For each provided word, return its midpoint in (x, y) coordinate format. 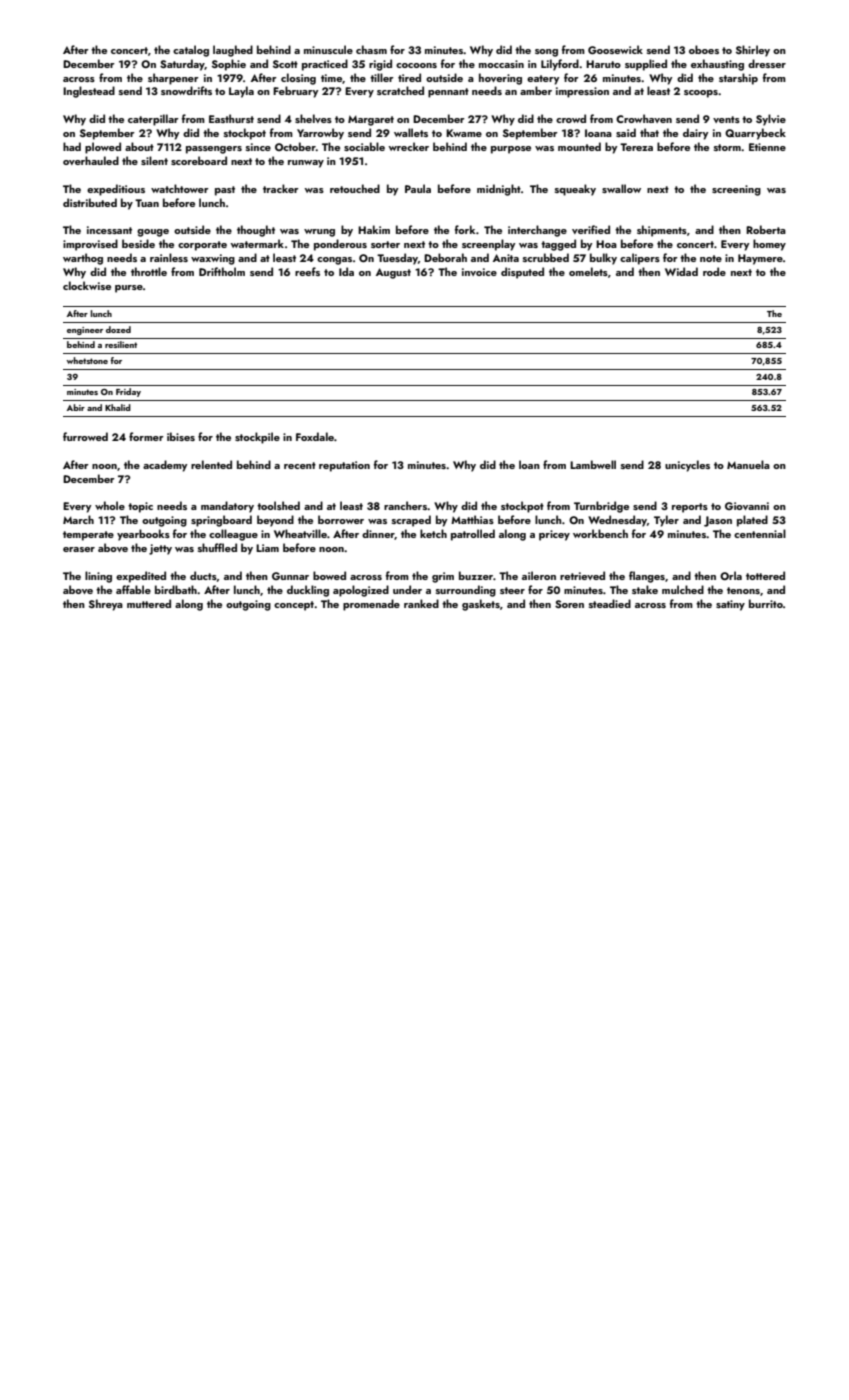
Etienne (767, 147)
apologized (361, 591)
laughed (233, 51)
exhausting (717, 65)
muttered (149, 603)
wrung (319, 233)
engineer (85, 331)
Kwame (464, 133)
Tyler (666, 521)
